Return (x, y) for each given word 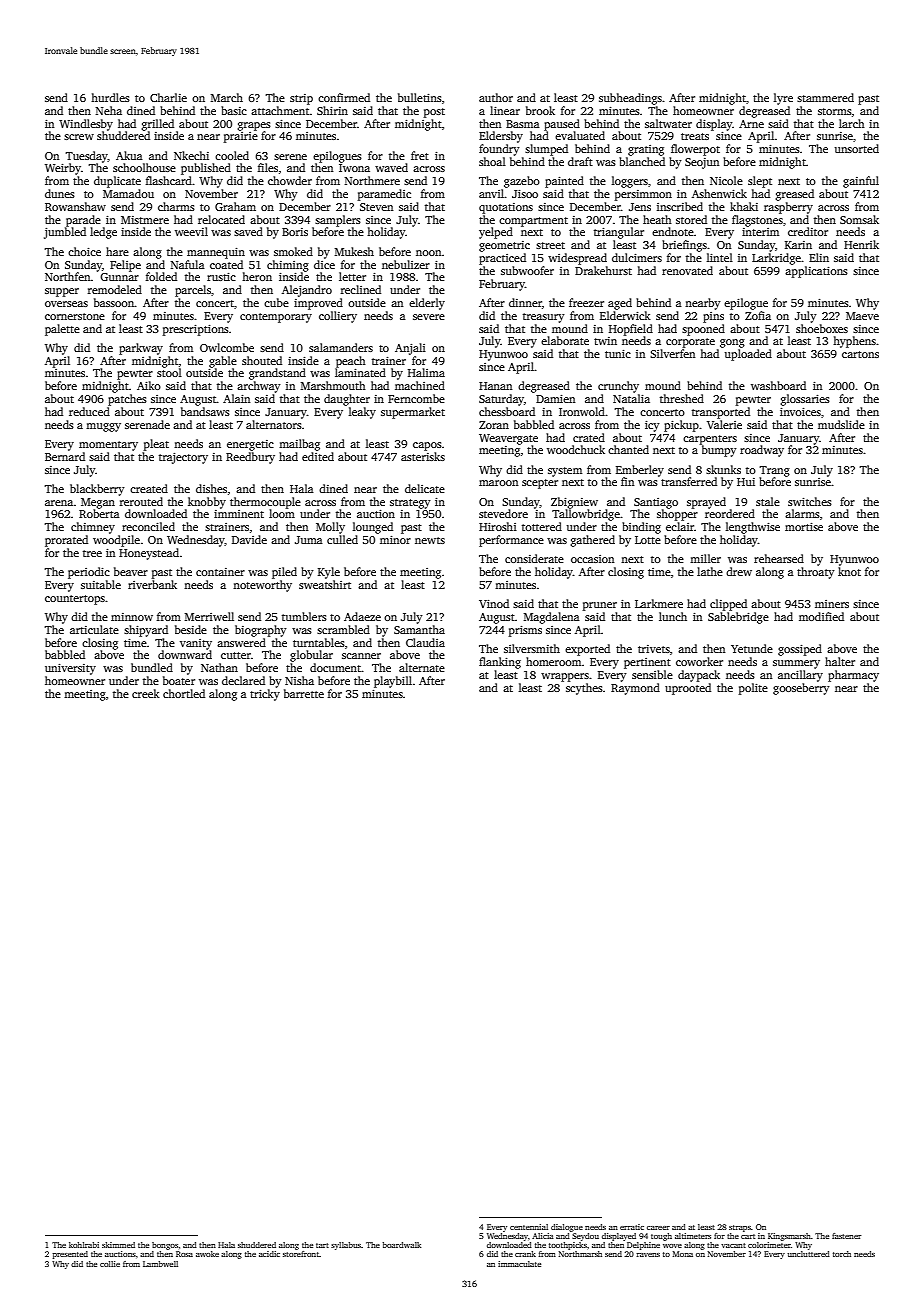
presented (70, 1255)
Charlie (168, 97)
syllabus (346, 1246)
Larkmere (659, 603)
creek (146, 693)
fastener (846, 1236)
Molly (330, 528)
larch (852, 123)
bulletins (420, 97)
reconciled (148, 526)
